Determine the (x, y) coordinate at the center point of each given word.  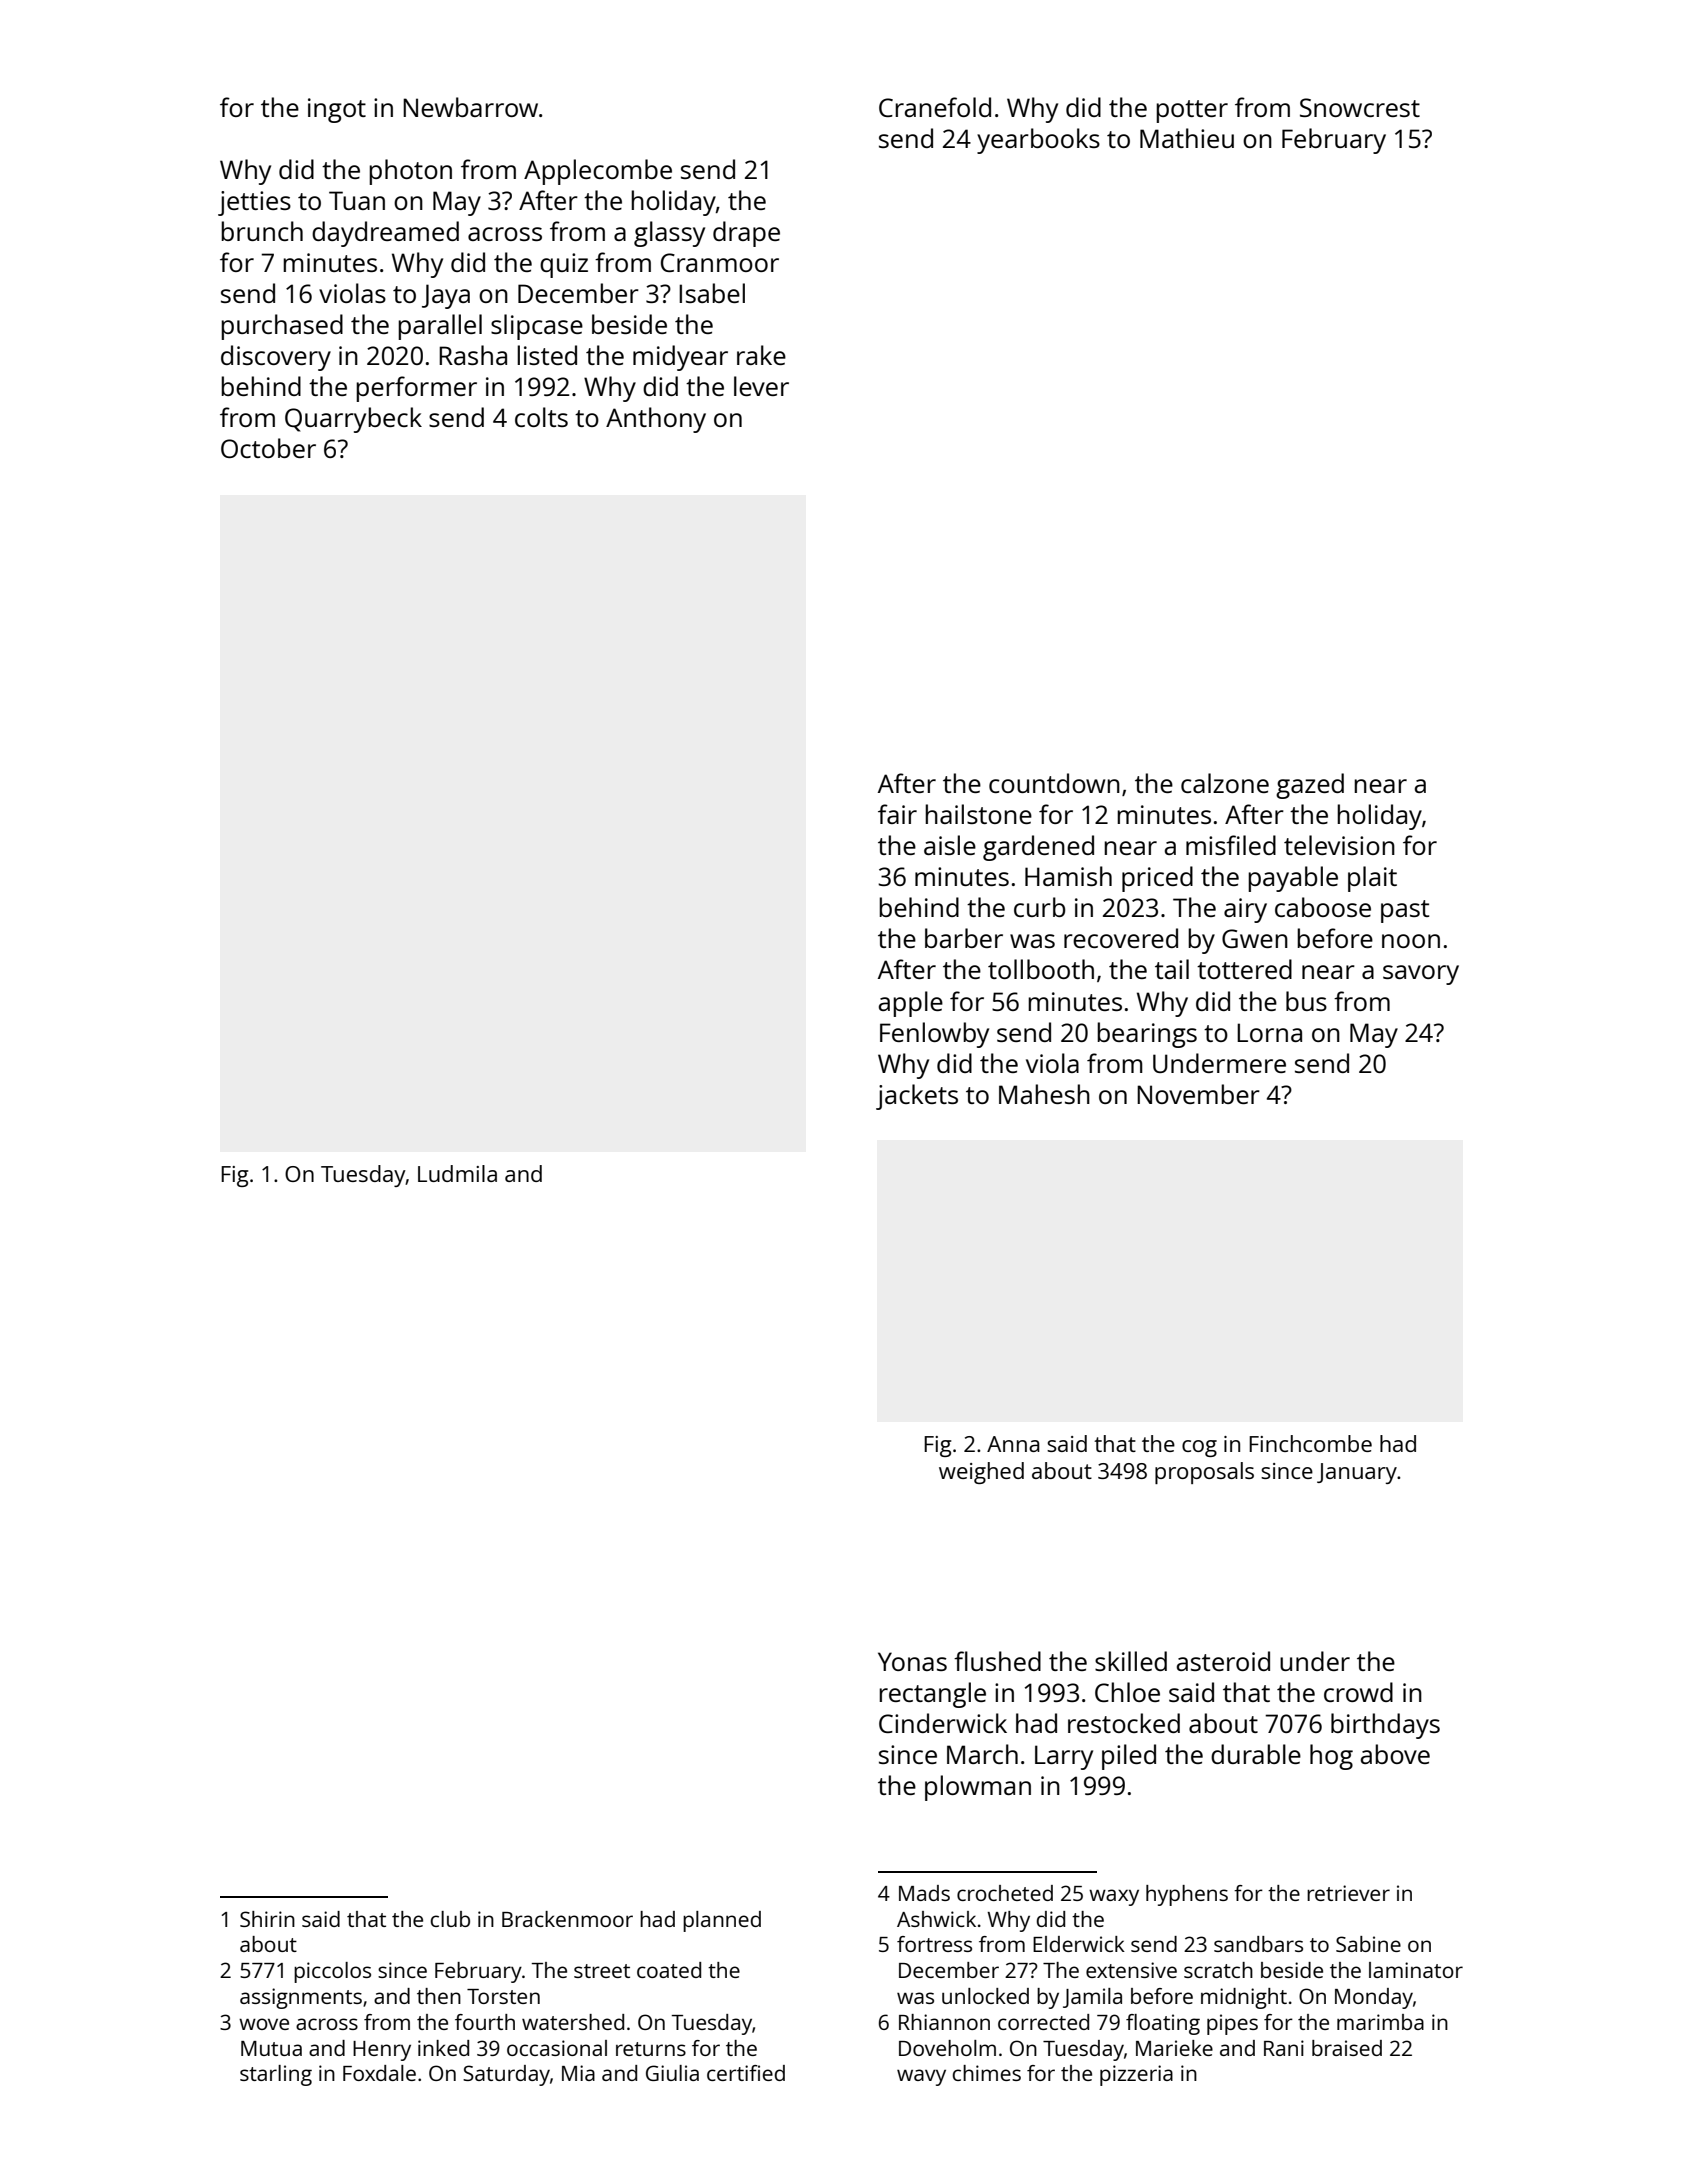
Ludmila (457, 1173)
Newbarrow (470, 107)
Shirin (267, 1919)
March (982, 1754)
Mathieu (1187, 138)
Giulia (672, 2073)
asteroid (1223, 1661)
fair (897, 814)
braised (1347, 2048)
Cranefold (935, 107)
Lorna (1269, 1032)
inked (443, 2048)
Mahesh (1044, 1094)
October (268, 448)
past (1405, 911)
